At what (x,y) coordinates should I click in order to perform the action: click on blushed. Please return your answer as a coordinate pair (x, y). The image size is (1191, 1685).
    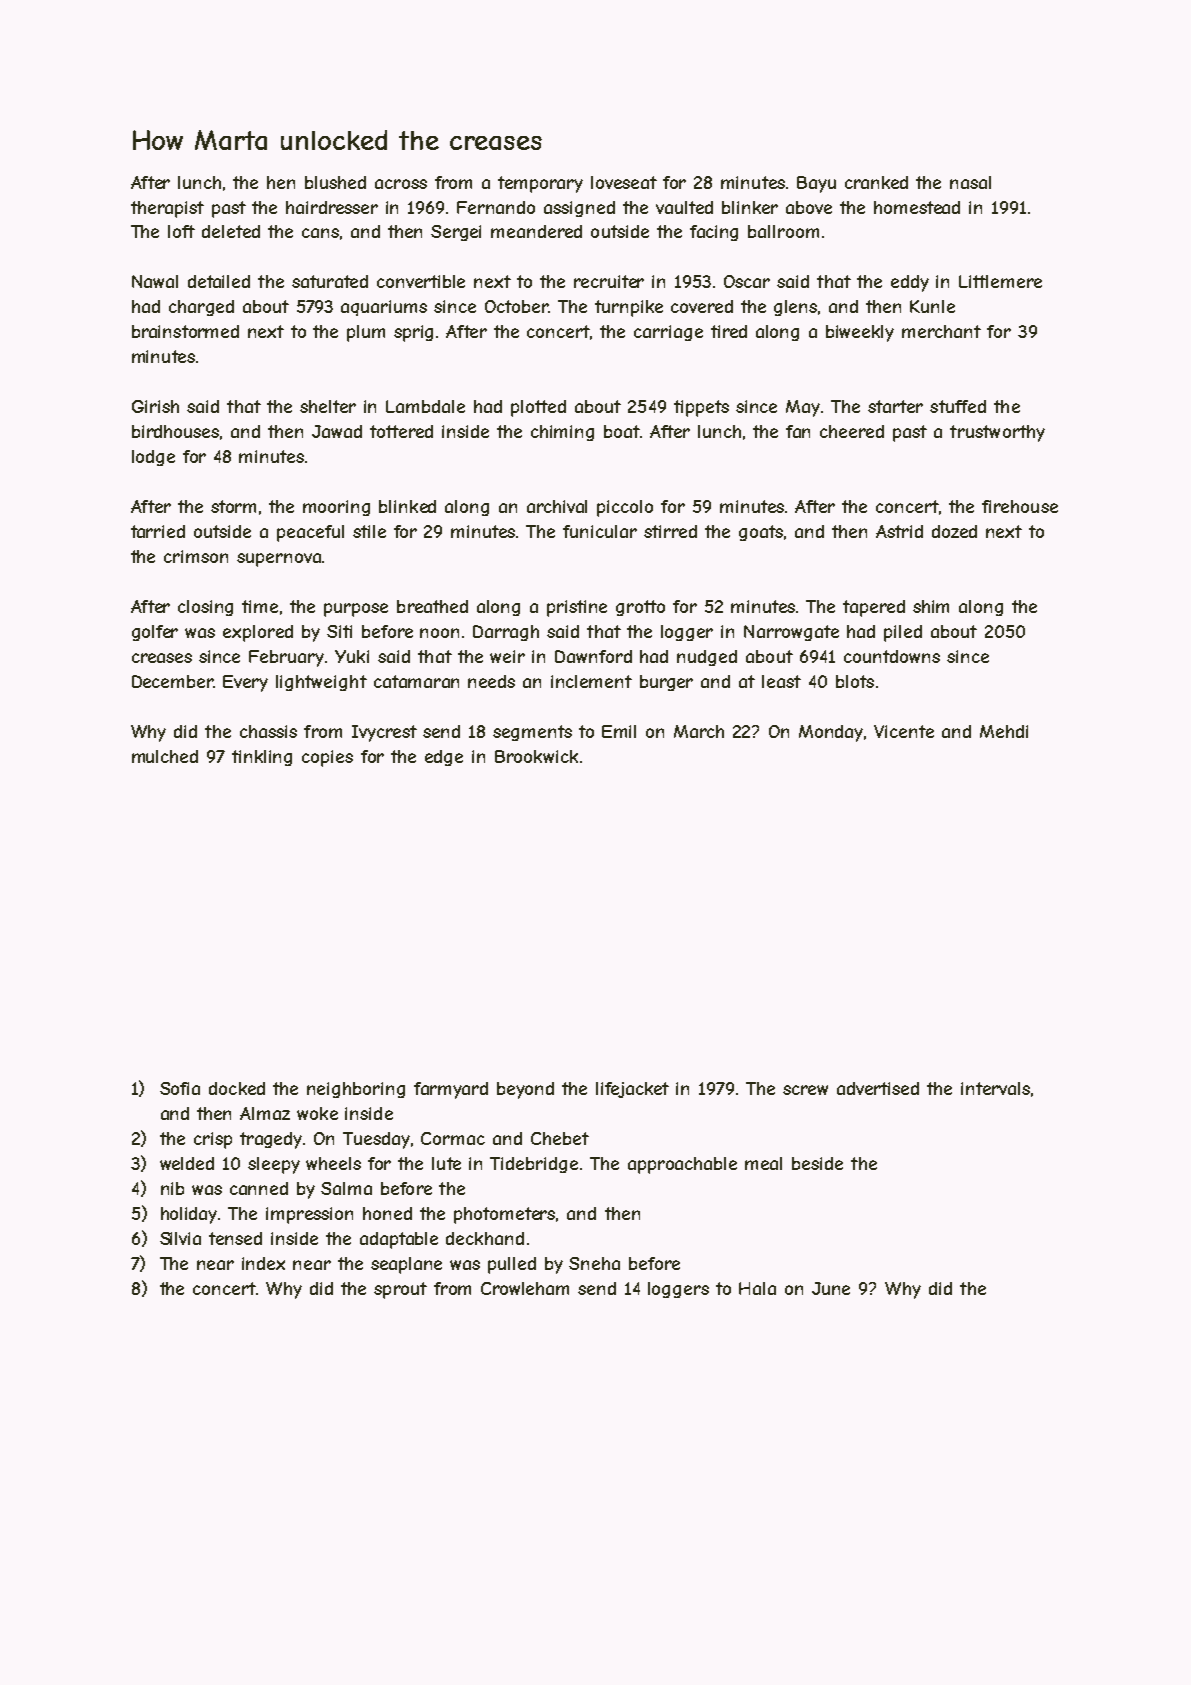
    Looking at the image, I should click on (335, 182).
